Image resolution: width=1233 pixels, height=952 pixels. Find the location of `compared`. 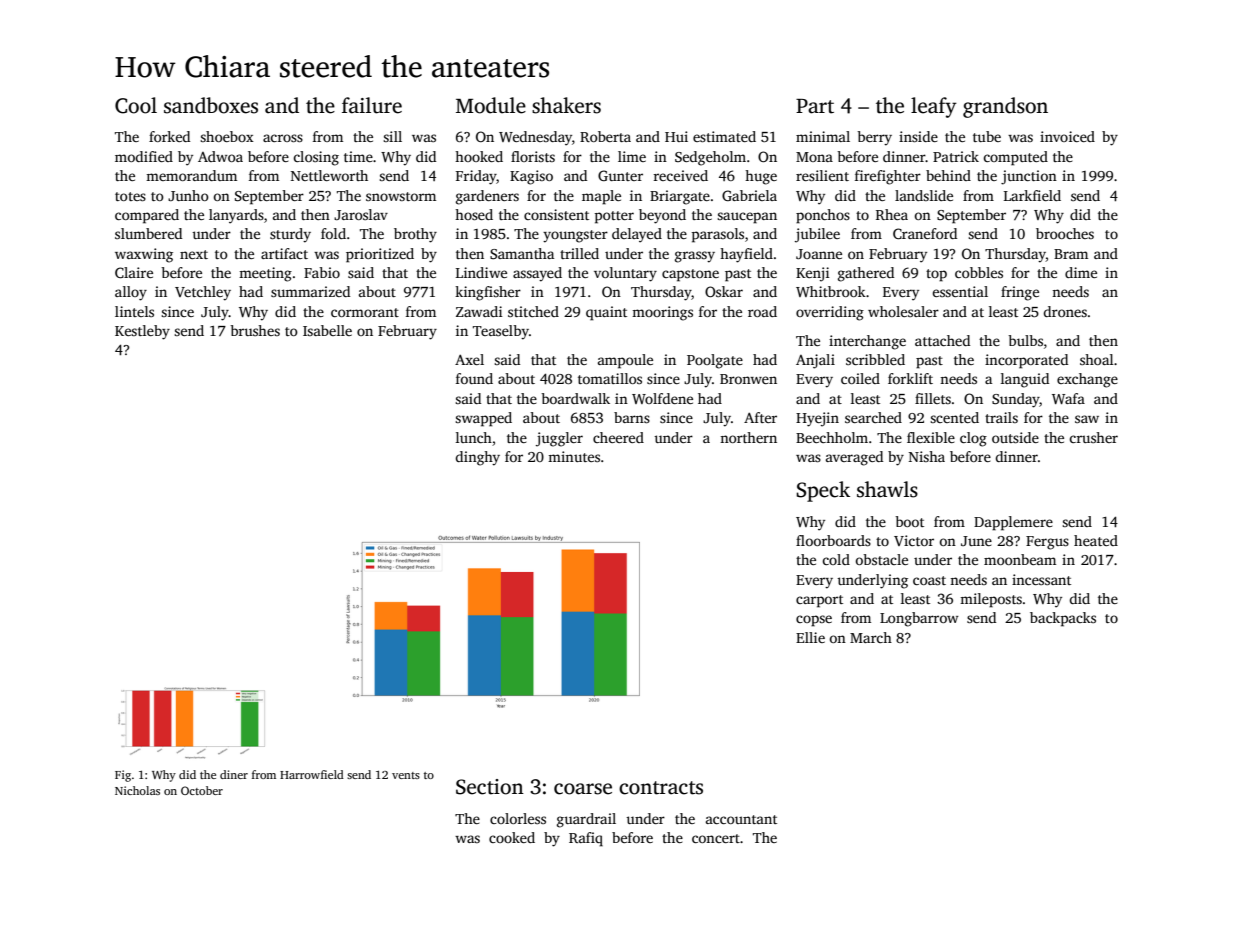

compared is located at coordinates (147, 216).
